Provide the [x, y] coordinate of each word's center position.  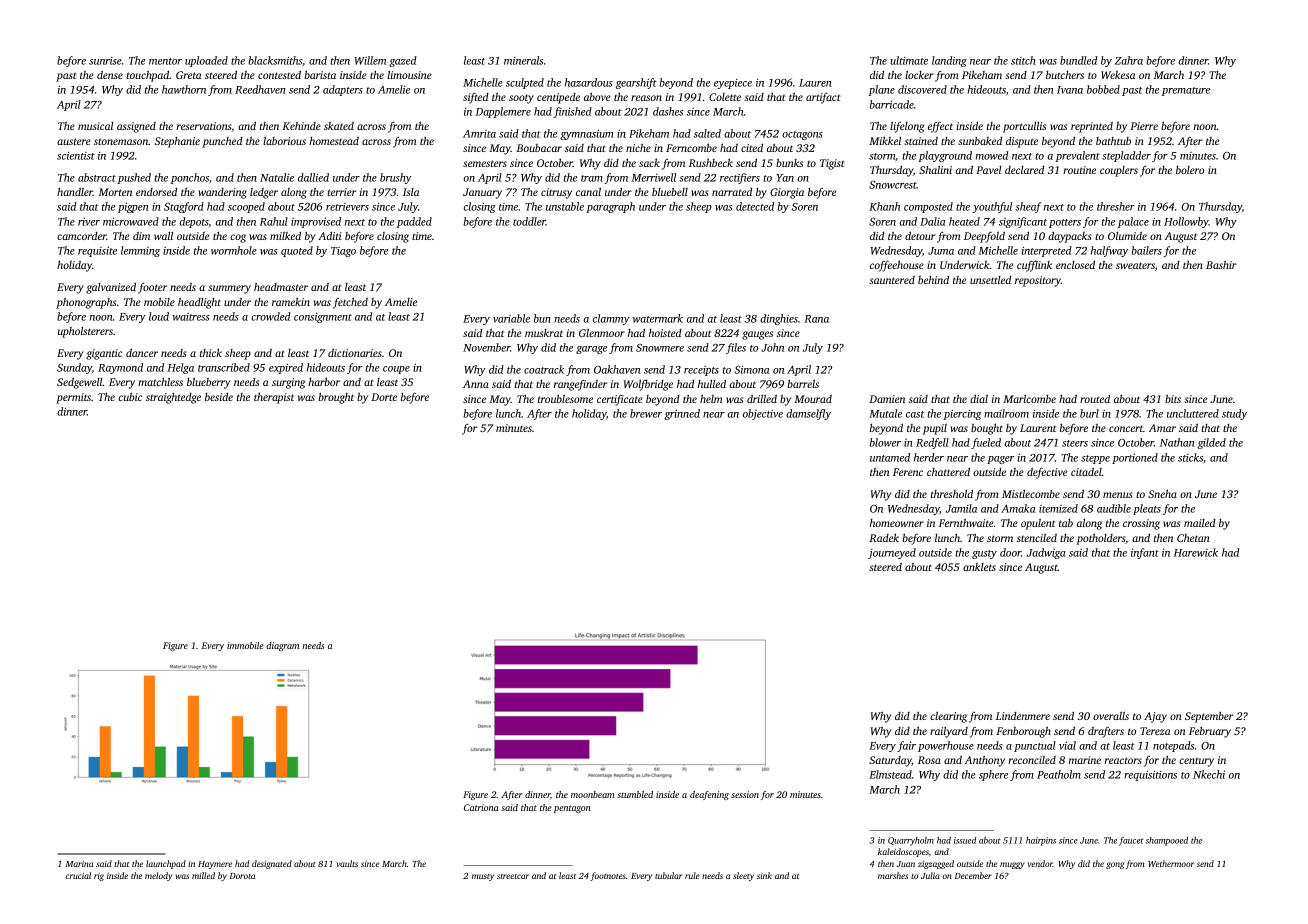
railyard [949, 732]
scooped [246, 207]
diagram [282, 646]
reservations [203, 126]
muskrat [544, 333]
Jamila [961, 508]
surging [288, 383]
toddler [529, 221]
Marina [79, 863]
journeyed [892, 553]
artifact [823, 98]
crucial [78, 875]
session [745, 794]
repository [1038, 281]
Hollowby [1186, 222]
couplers [1119, 171]
